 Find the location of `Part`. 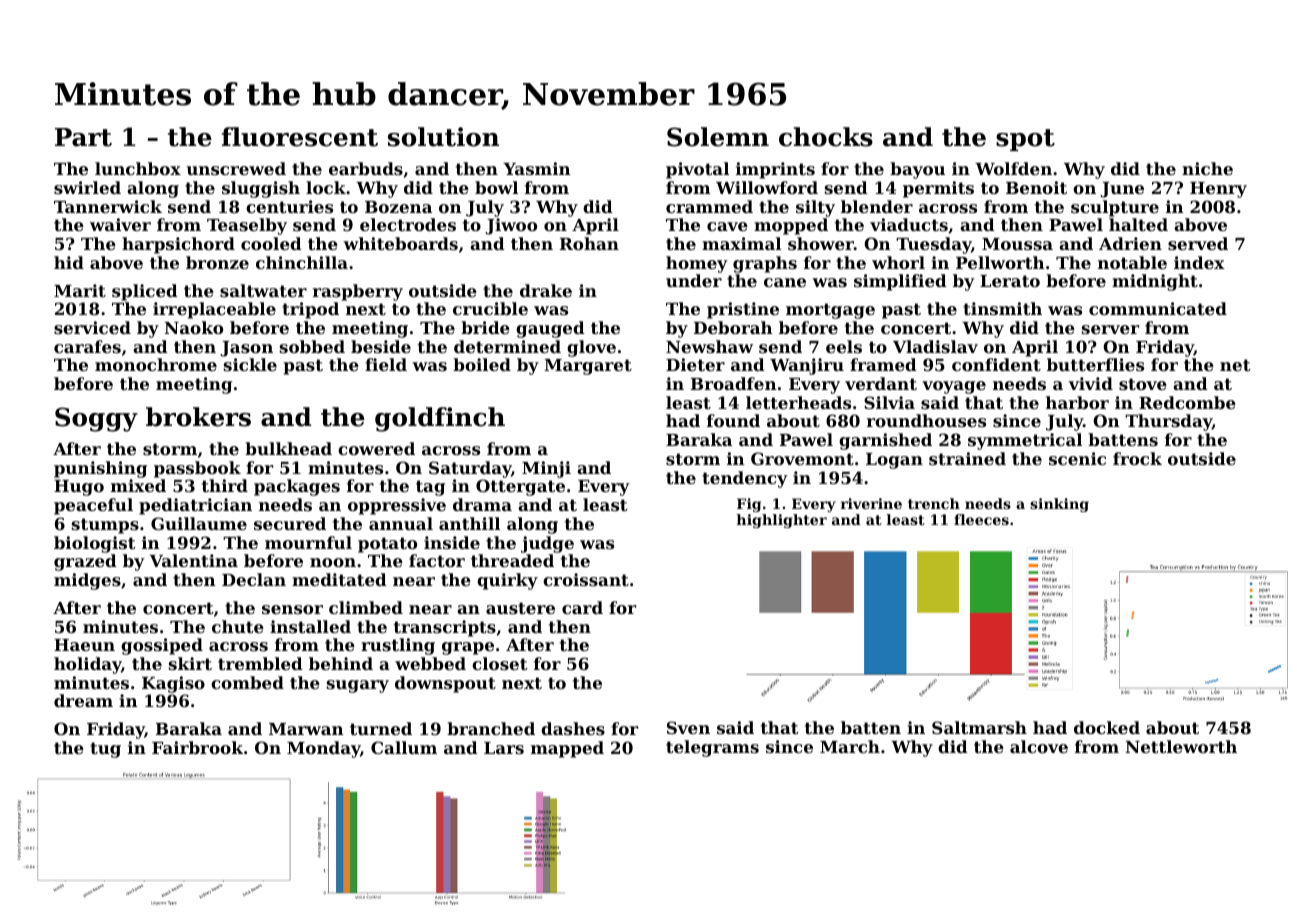

Part is located at coordinates (83, 137).
